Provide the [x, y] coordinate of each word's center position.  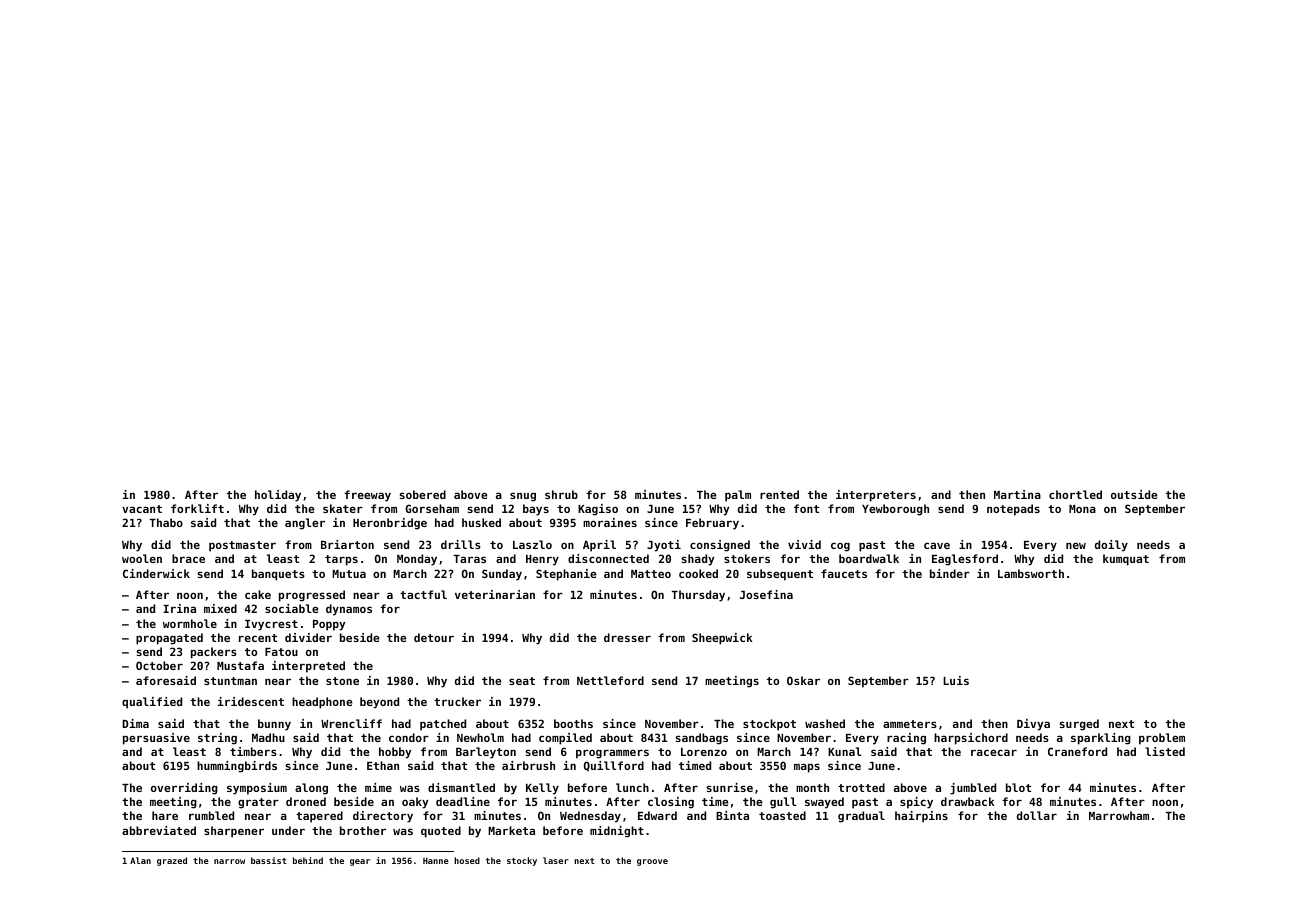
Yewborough [895, 510]
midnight [617, 832]
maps [807, 768]
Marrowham [1119, 815]
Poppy [329, 625]
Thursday [698, 596]
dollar [1037, 815]
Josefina [766, 594]
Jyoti [664, 546]
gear [360, 862]
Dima [135, 723]
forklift [197, 508]
